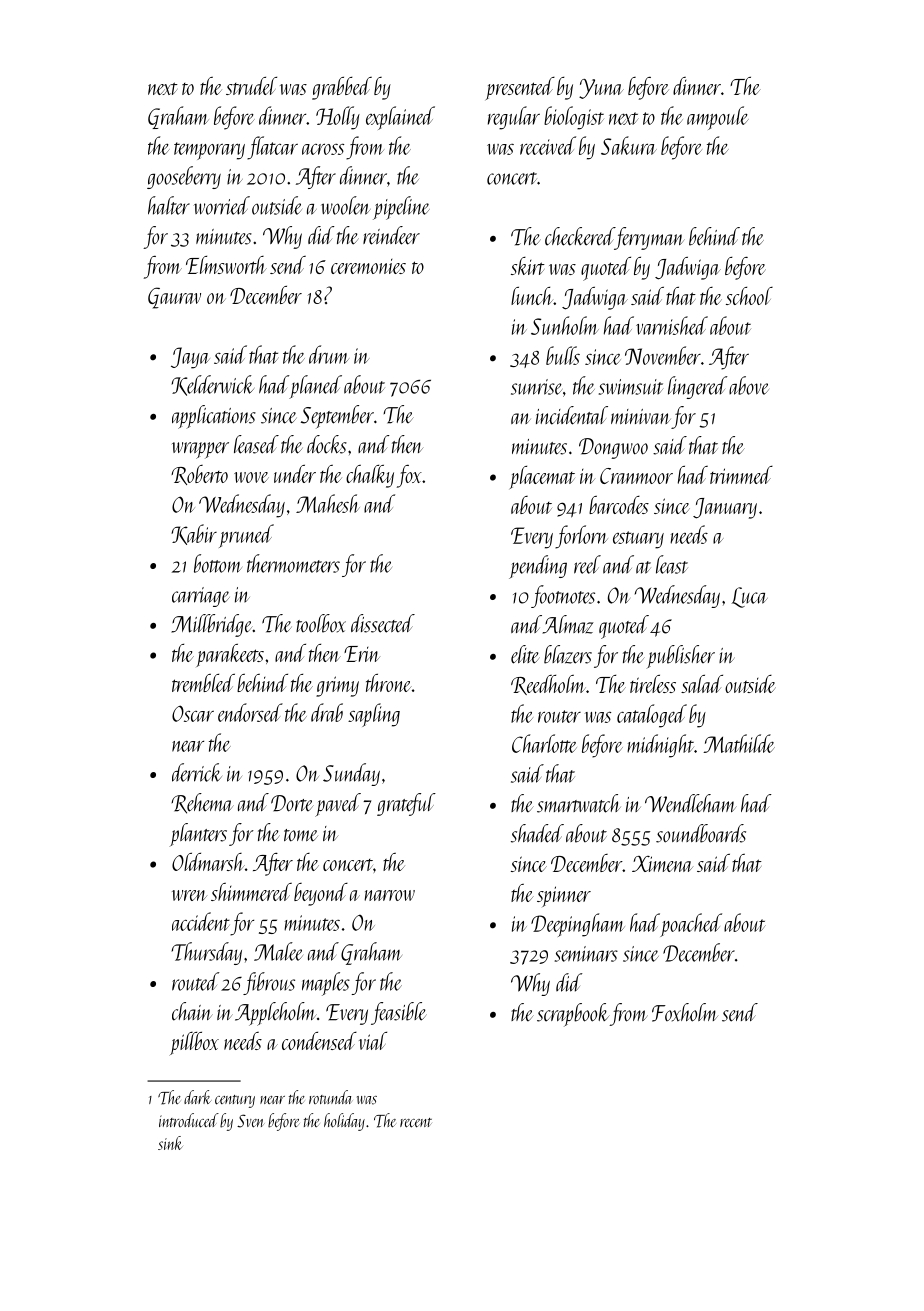  I want to click on condensed, so click(319, 1041).
